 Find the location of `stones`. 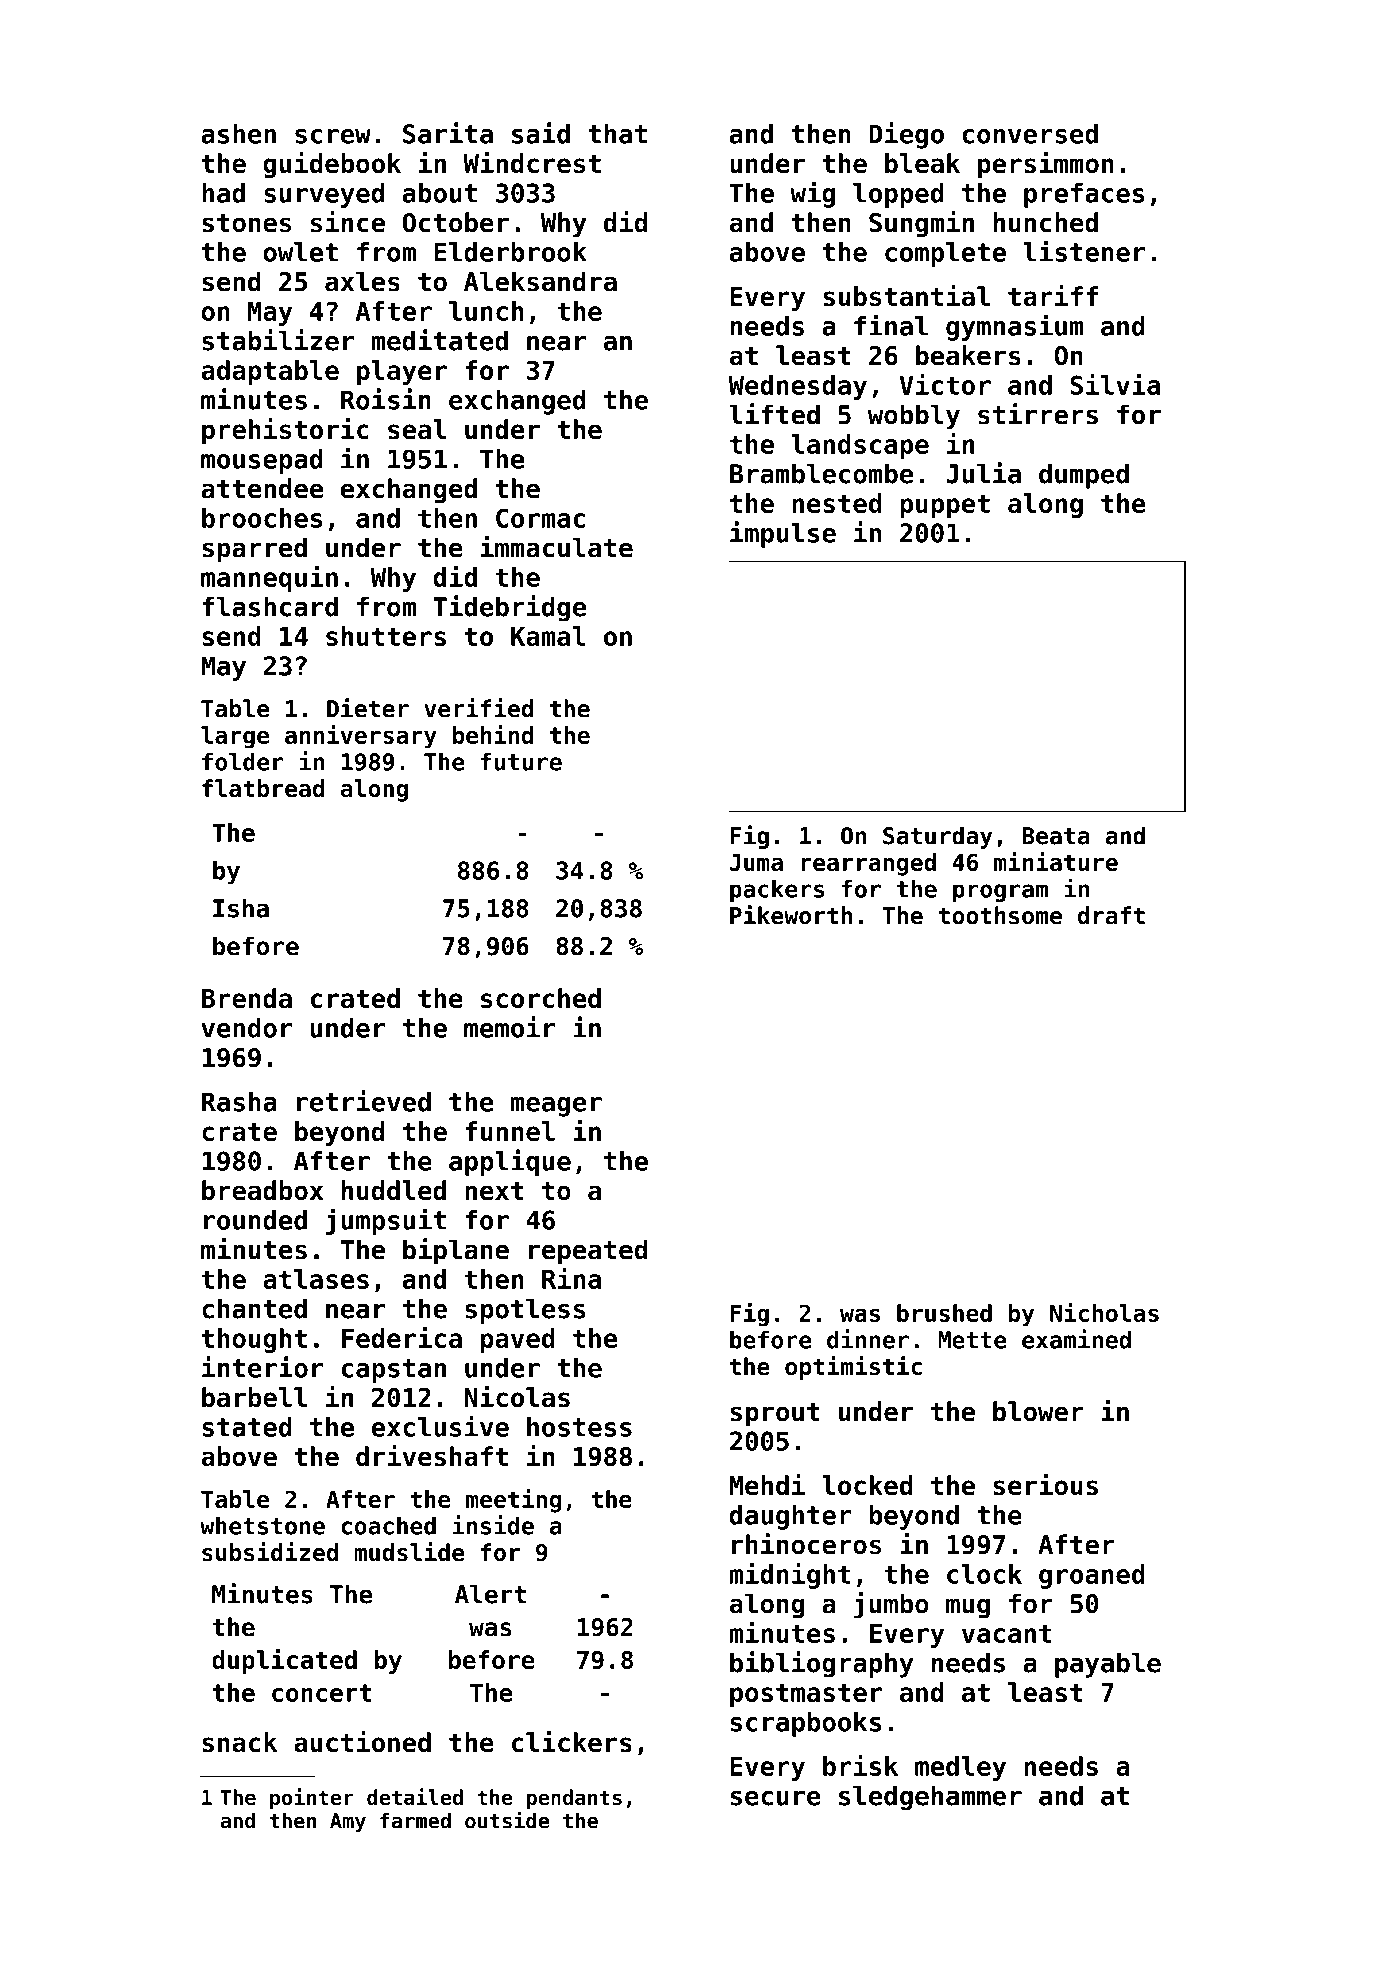

stones is located at coordinates (246, 223).
